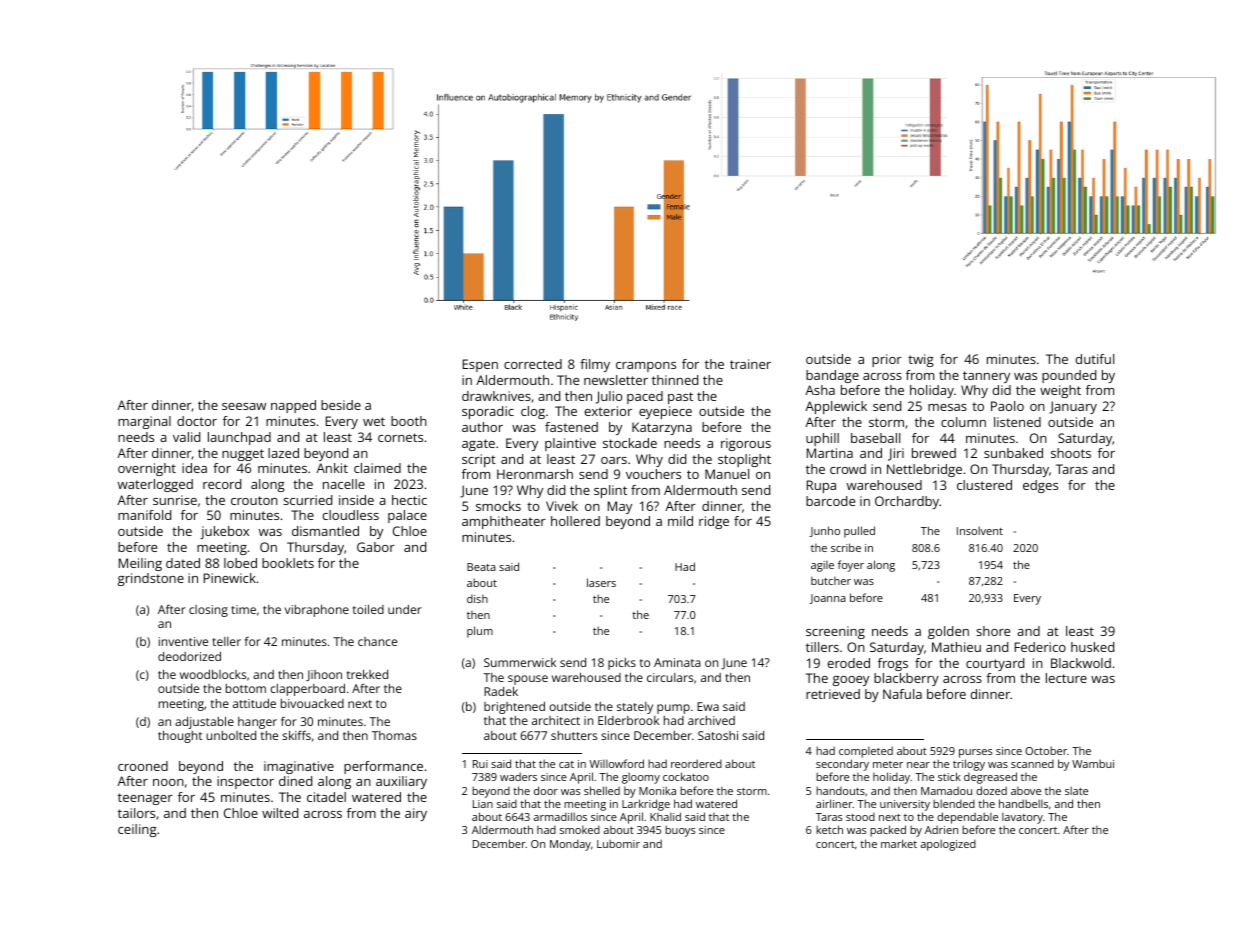  I want to click on bivouacked, so click(312, 703).
